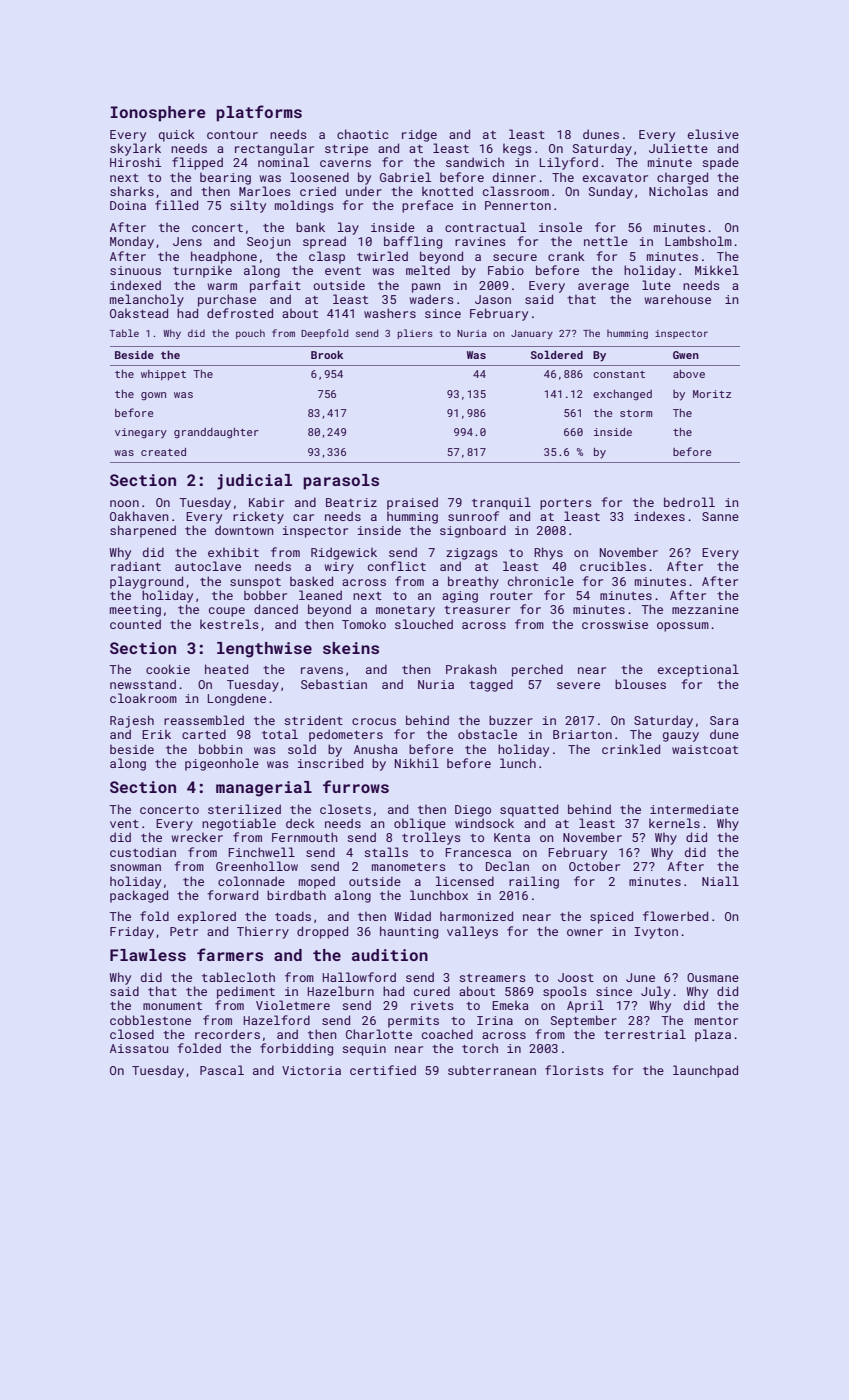 This screenshot has height=1400, width=849. What do you see at coordinates (327, 354) in the screenshot?
I see `Brook` at bounding box center [327, 354].
